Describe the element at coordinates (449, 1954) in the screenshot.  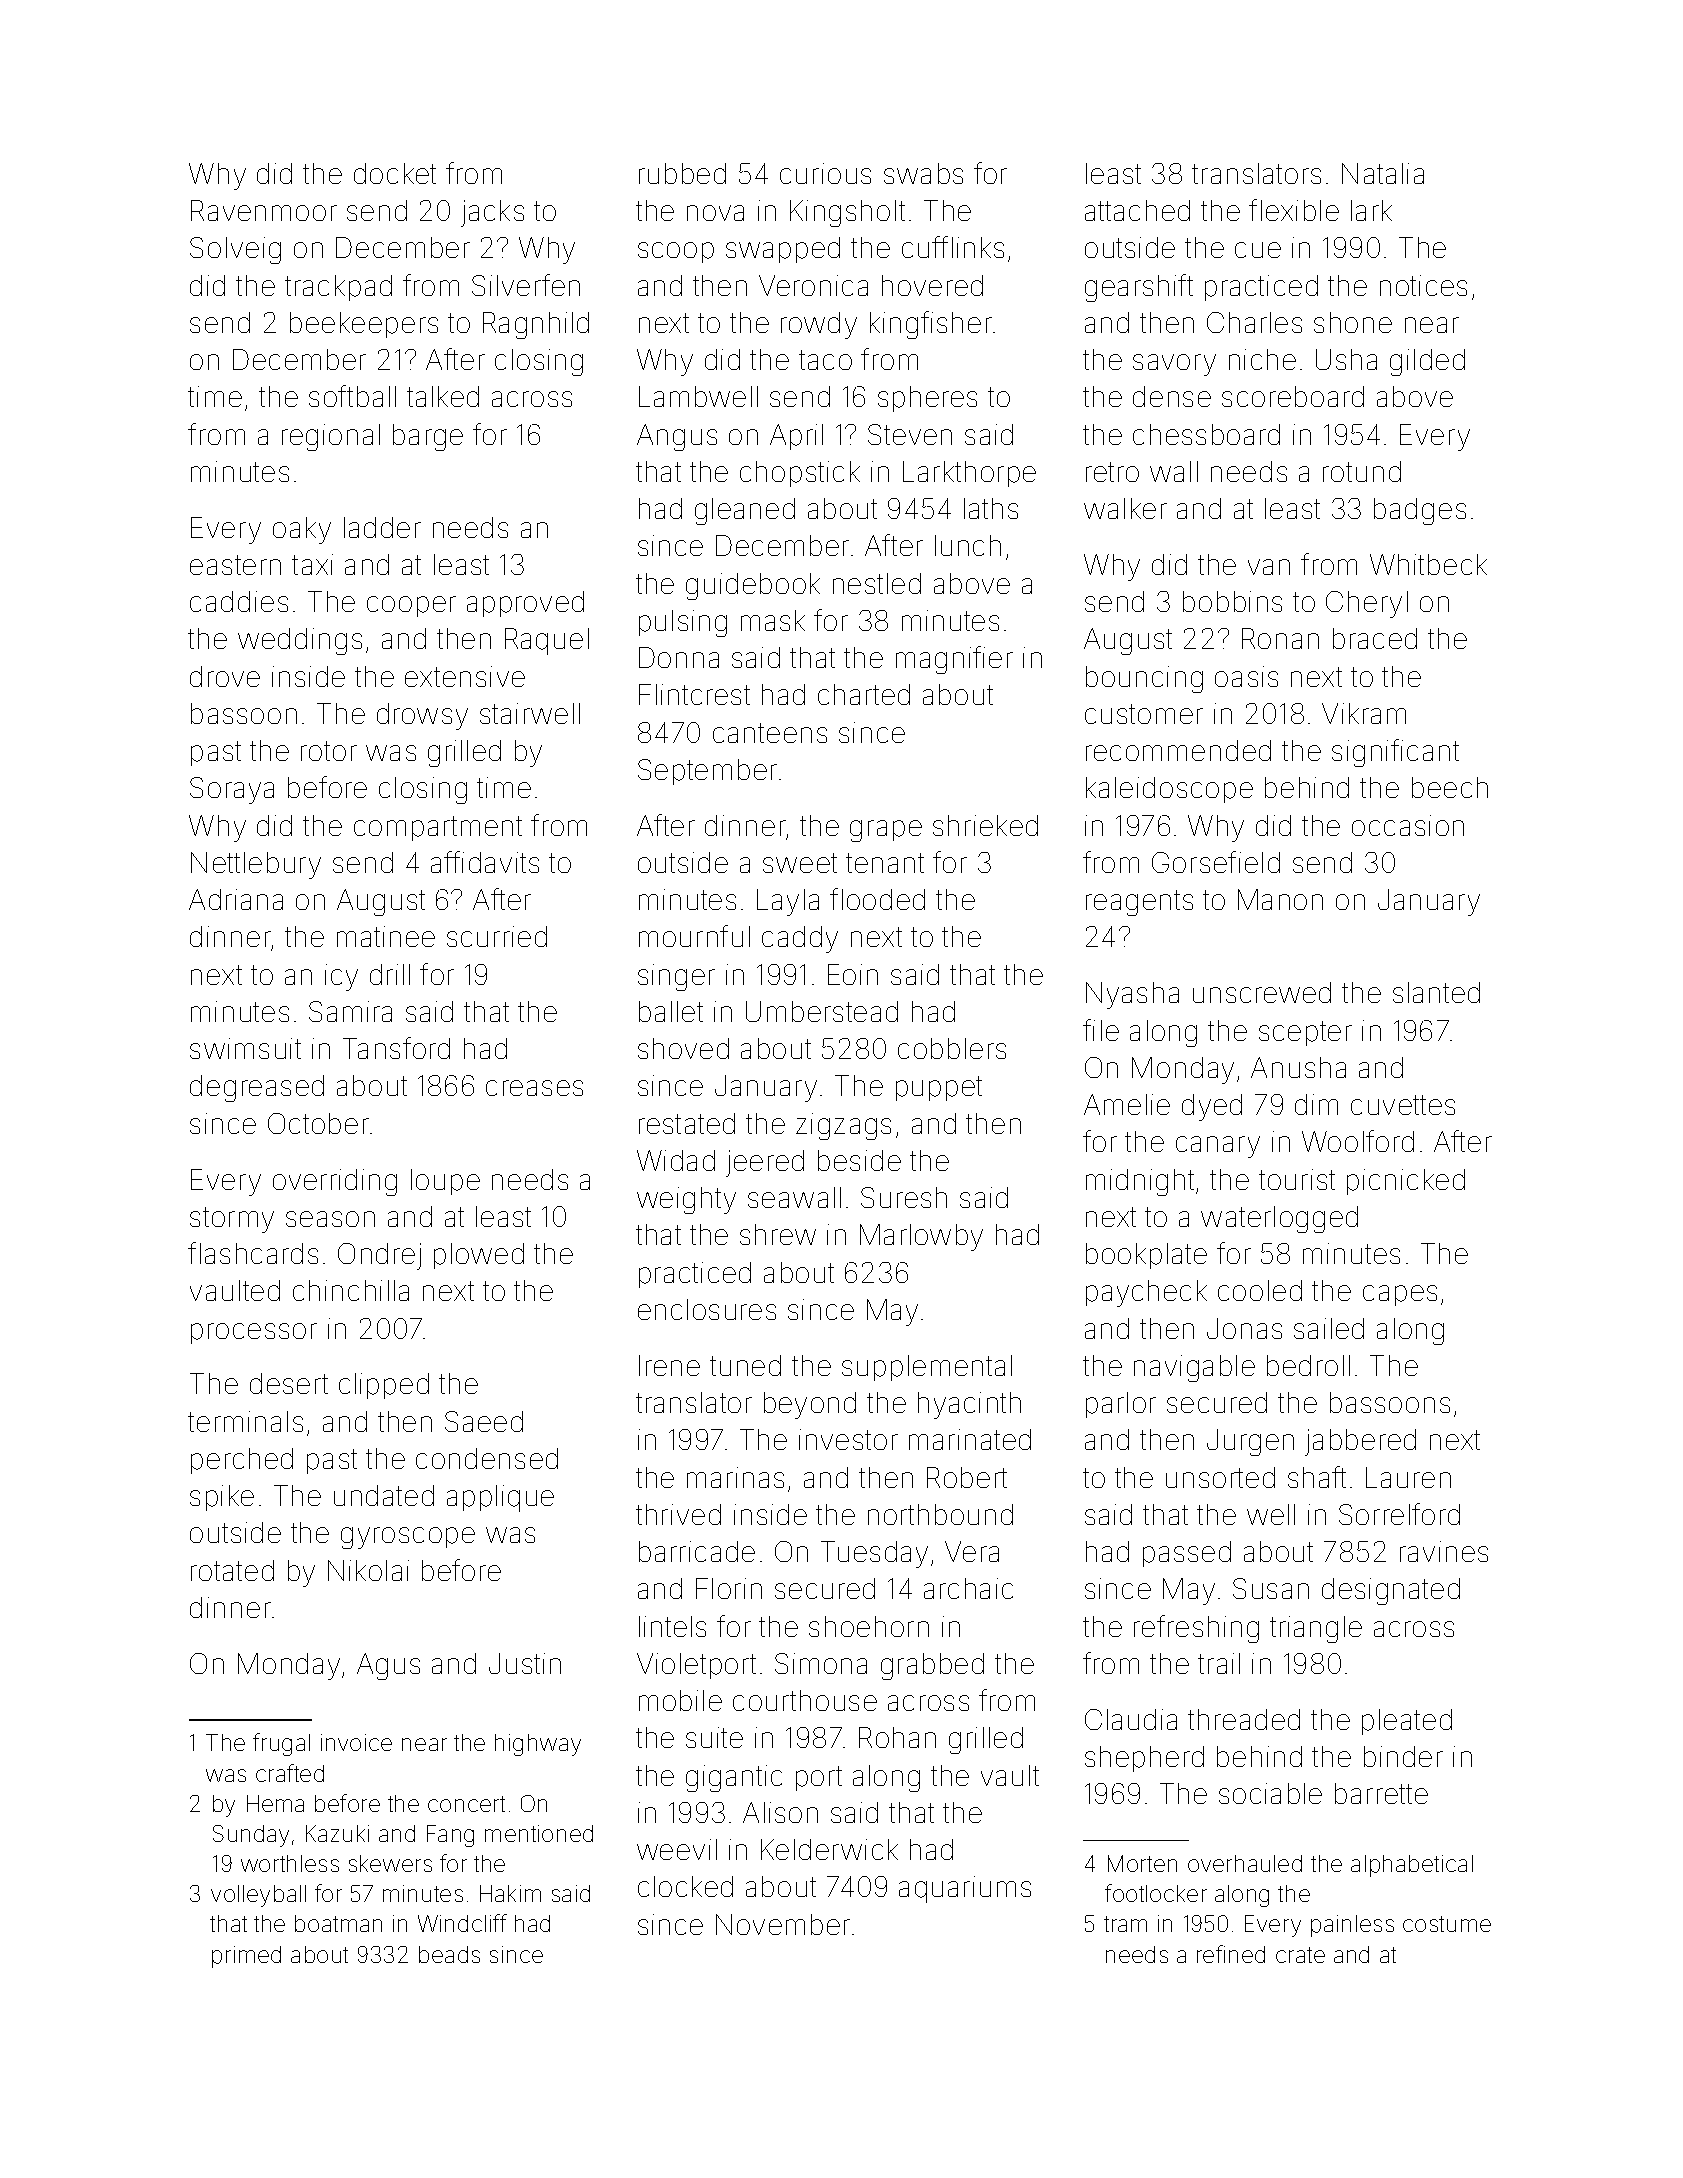
I see `beads` at that location.
